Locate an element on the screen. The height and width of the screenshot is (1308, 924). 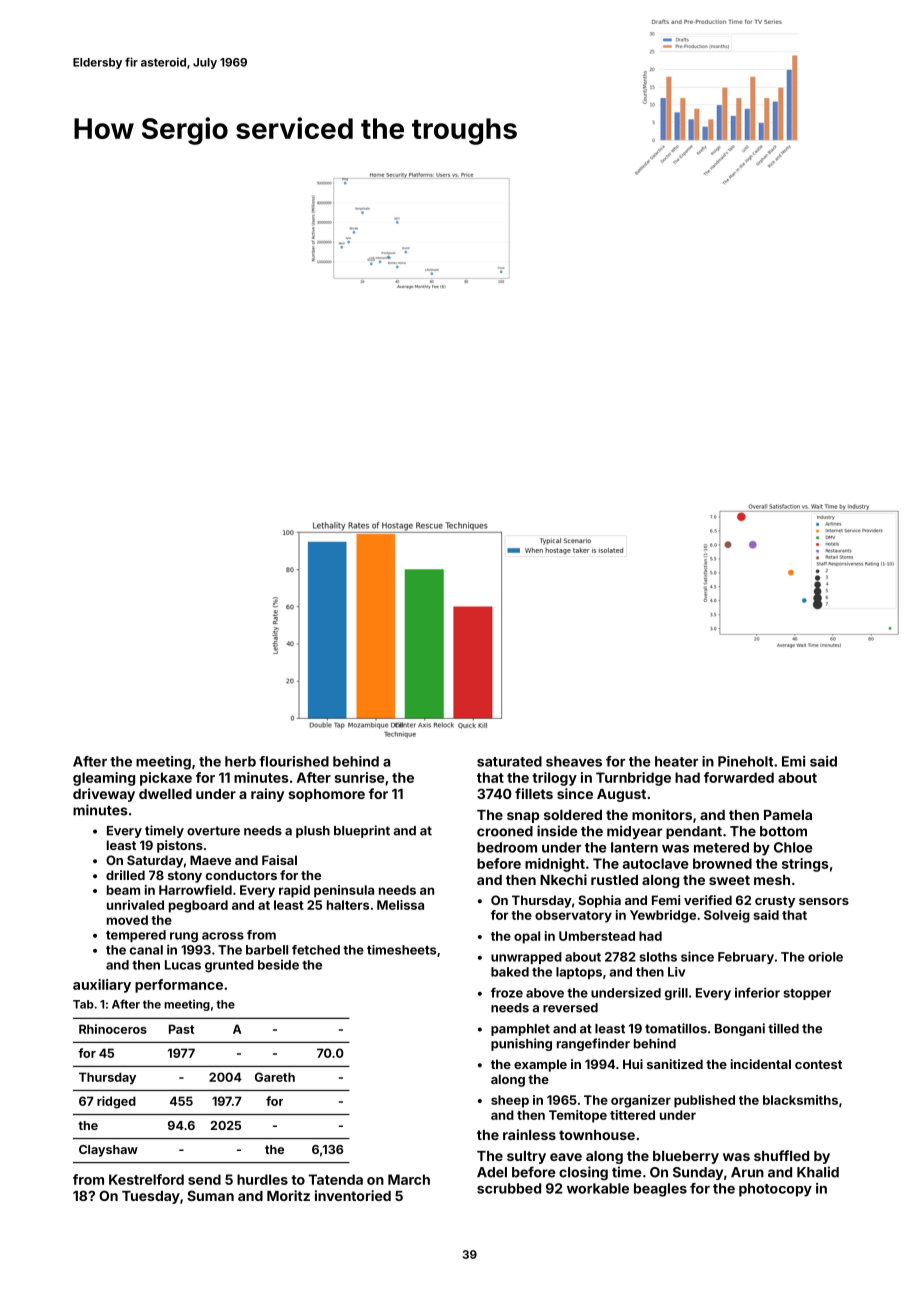
Pineholt is located at coordinates (745, 761).
